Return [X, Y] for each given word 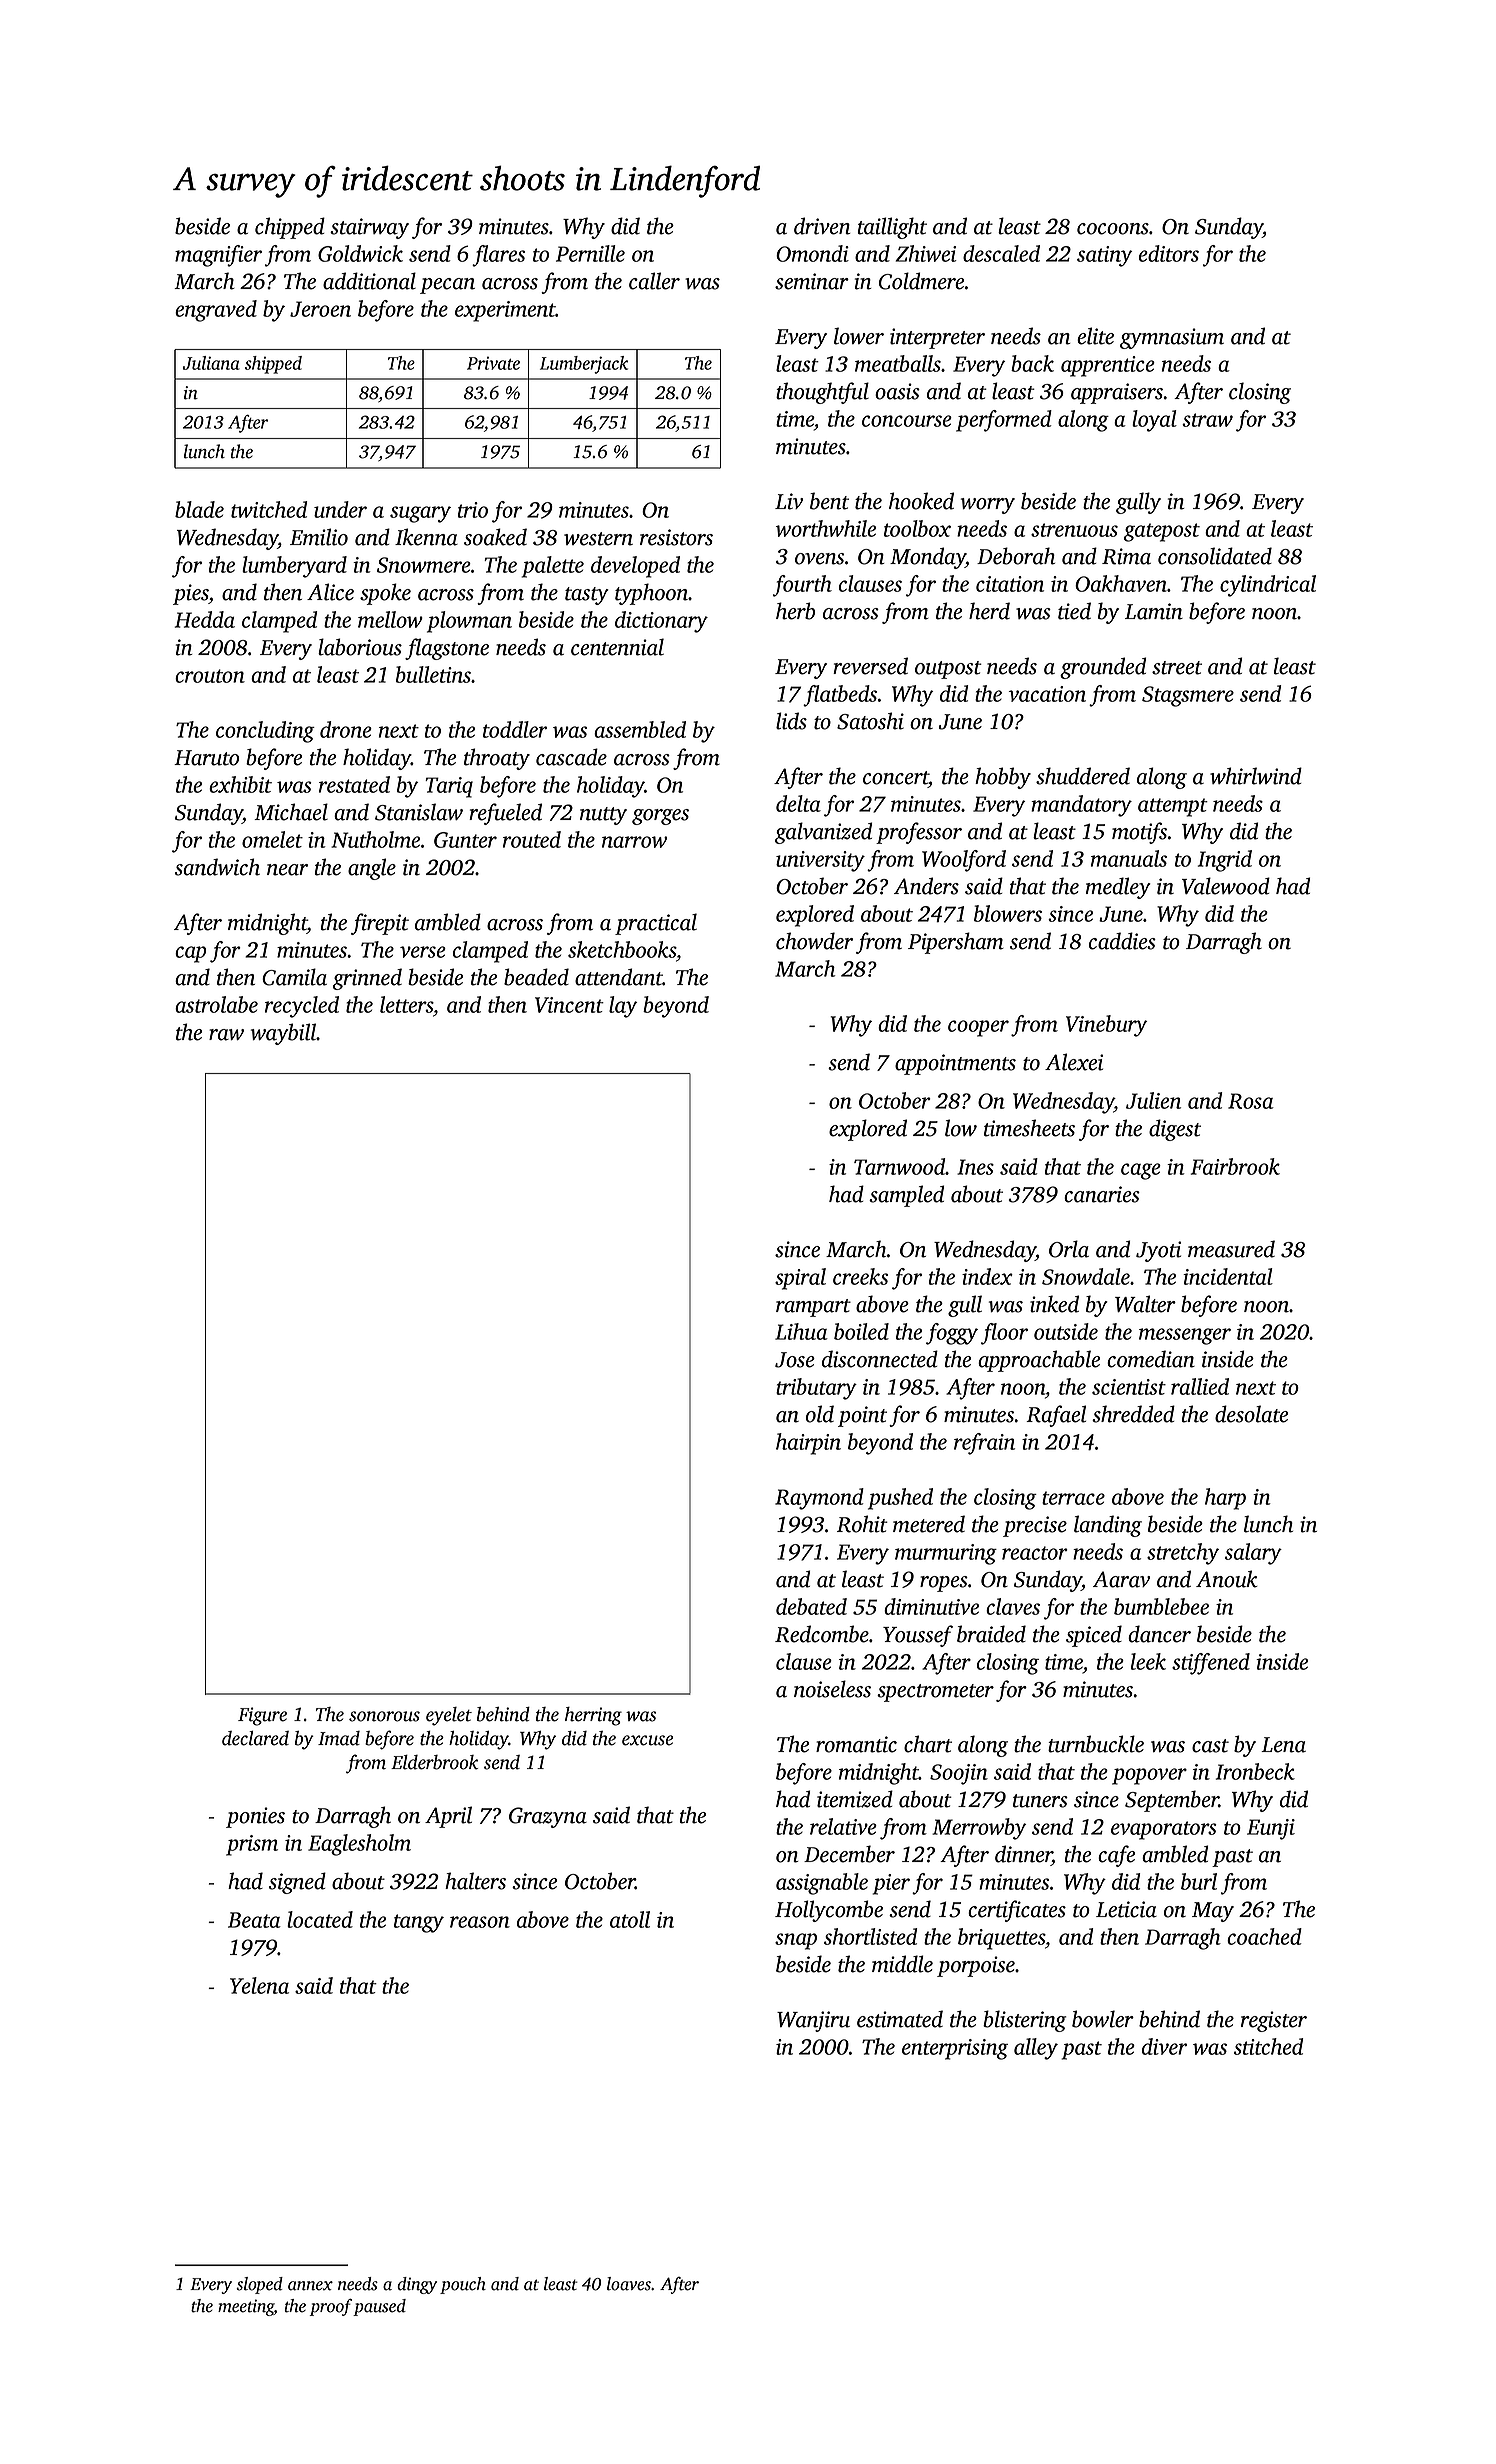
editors [1169, 253]
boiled [861, 1331]
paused [379, 2307]
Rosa [1251, 1101]
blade [199, 509]
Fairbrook [1235, 1166]
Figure [262, 1716]
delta [798, 803]
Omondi [812, 253]
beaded [536, 977]
